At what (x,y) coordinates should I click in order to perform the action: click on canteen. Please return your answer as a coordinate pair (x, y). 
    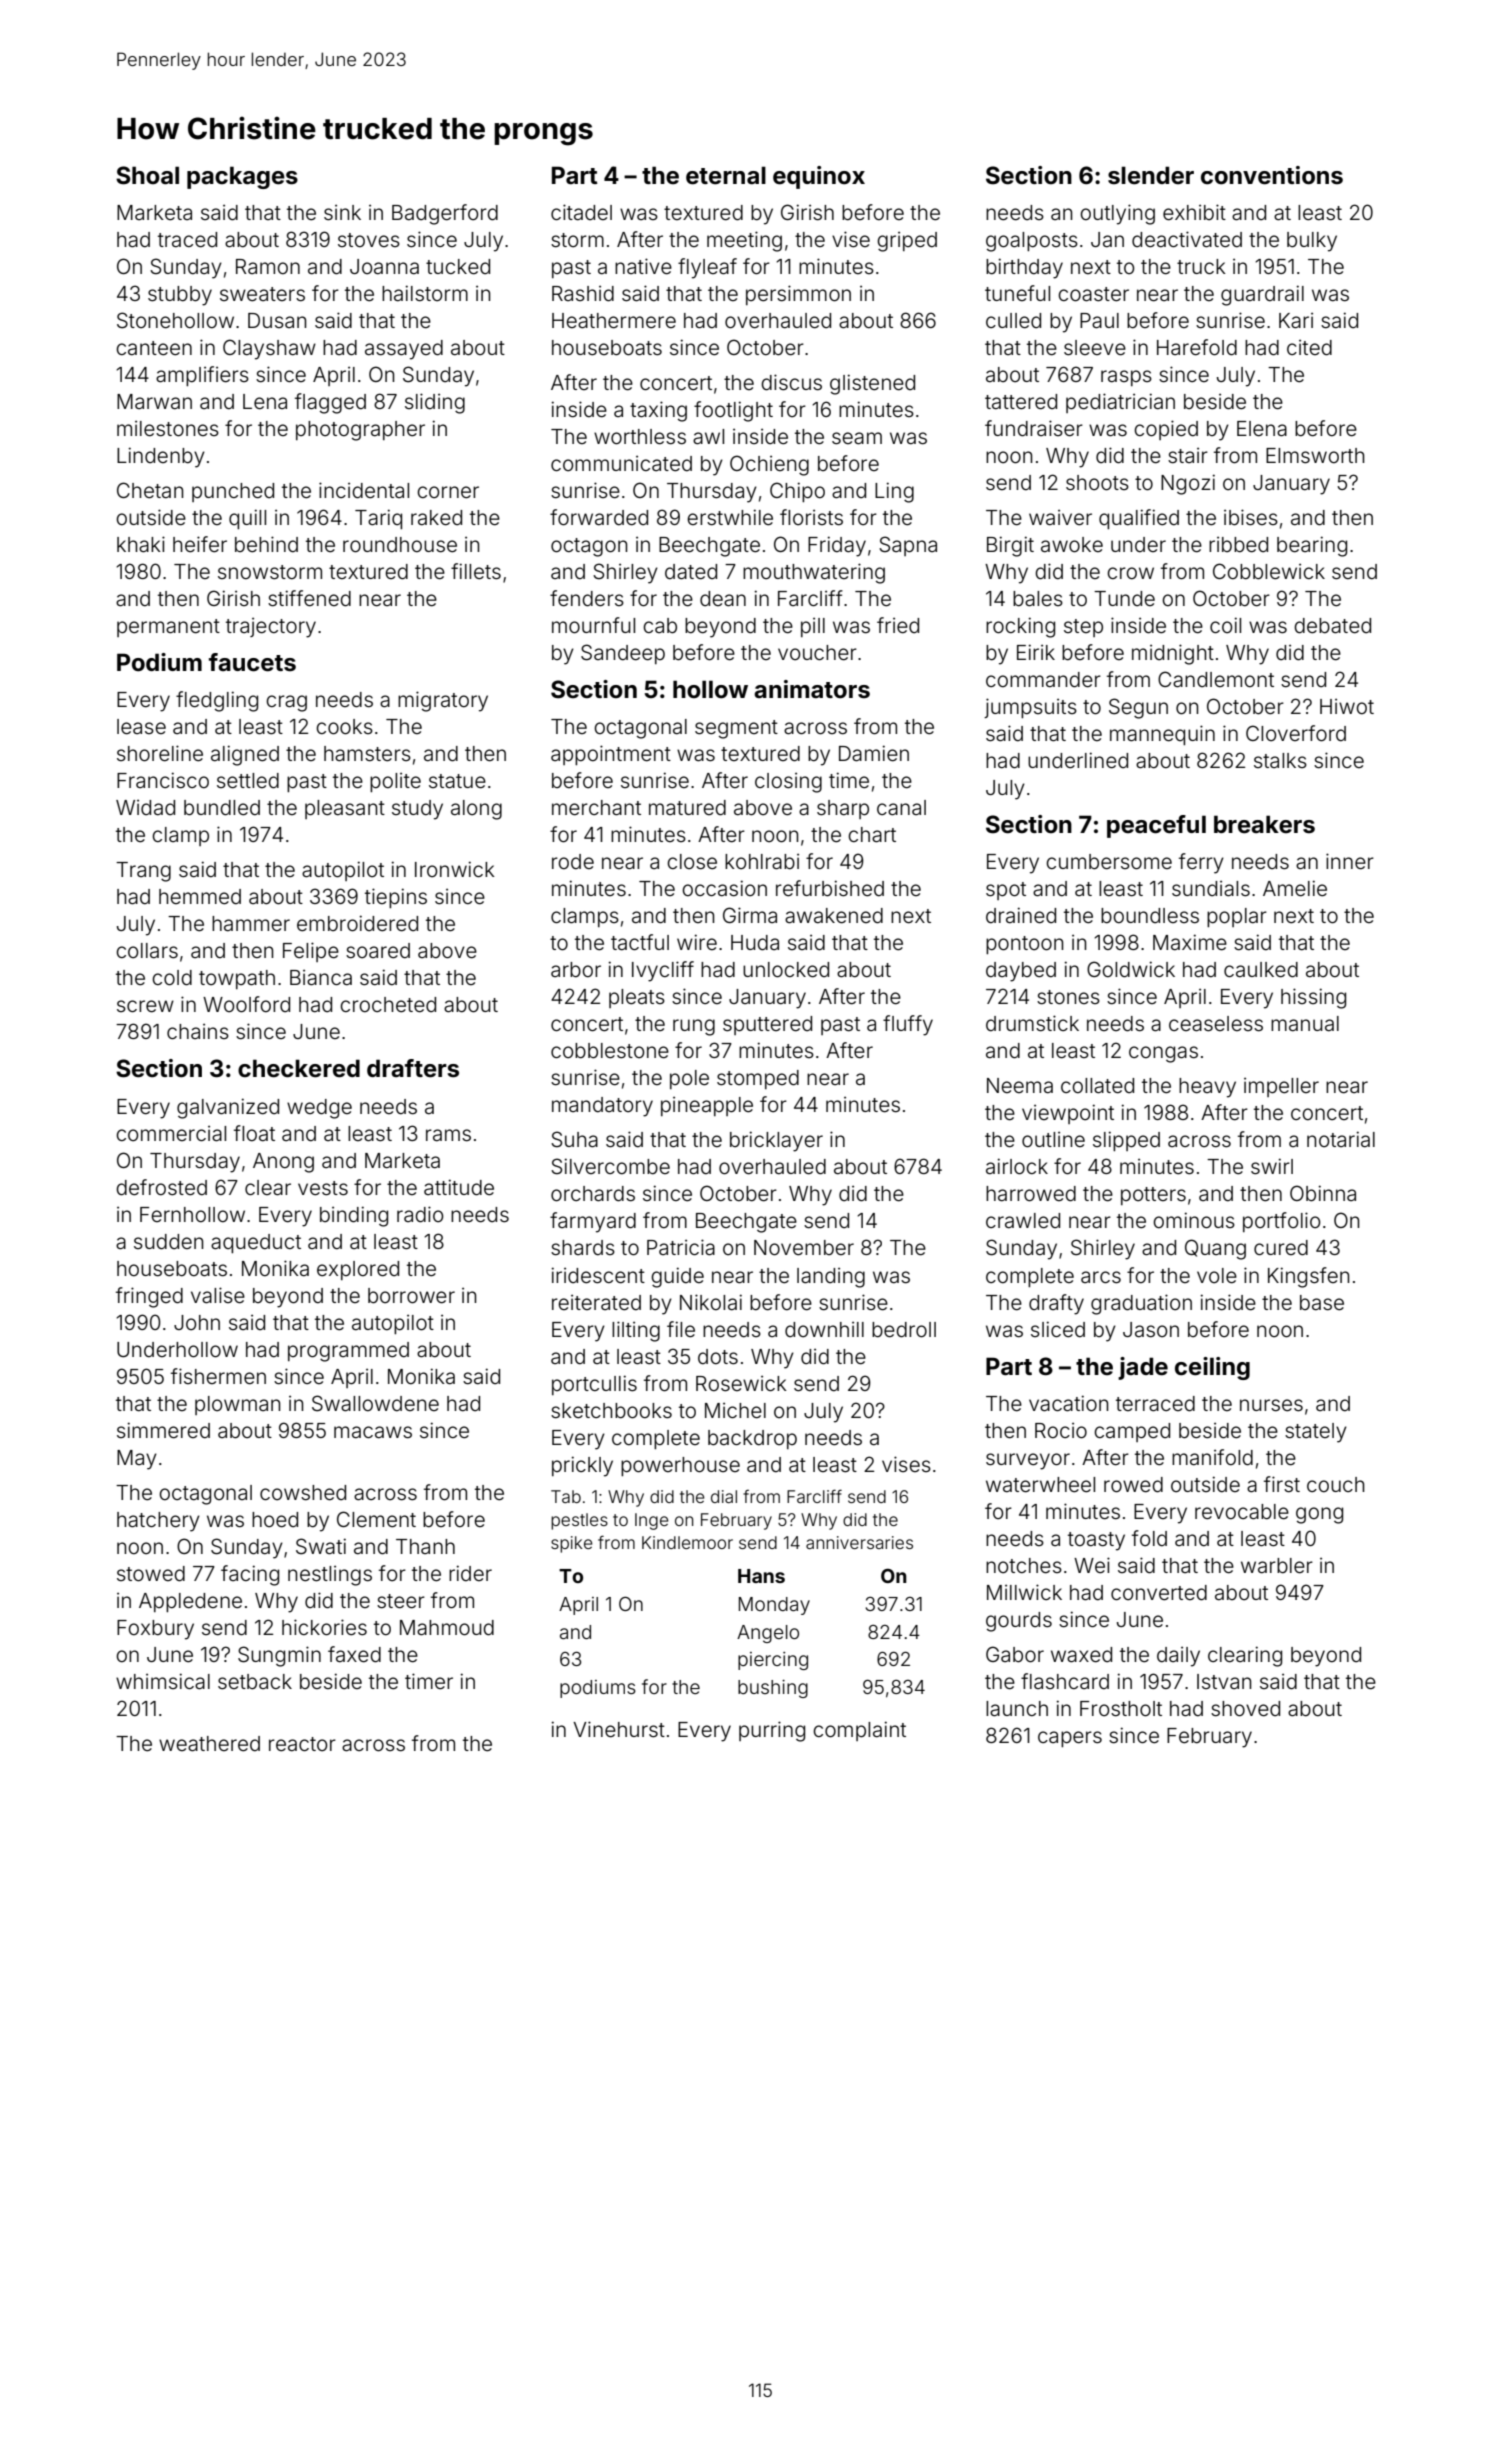
    Looking at the image, I should click on (154, 348).
